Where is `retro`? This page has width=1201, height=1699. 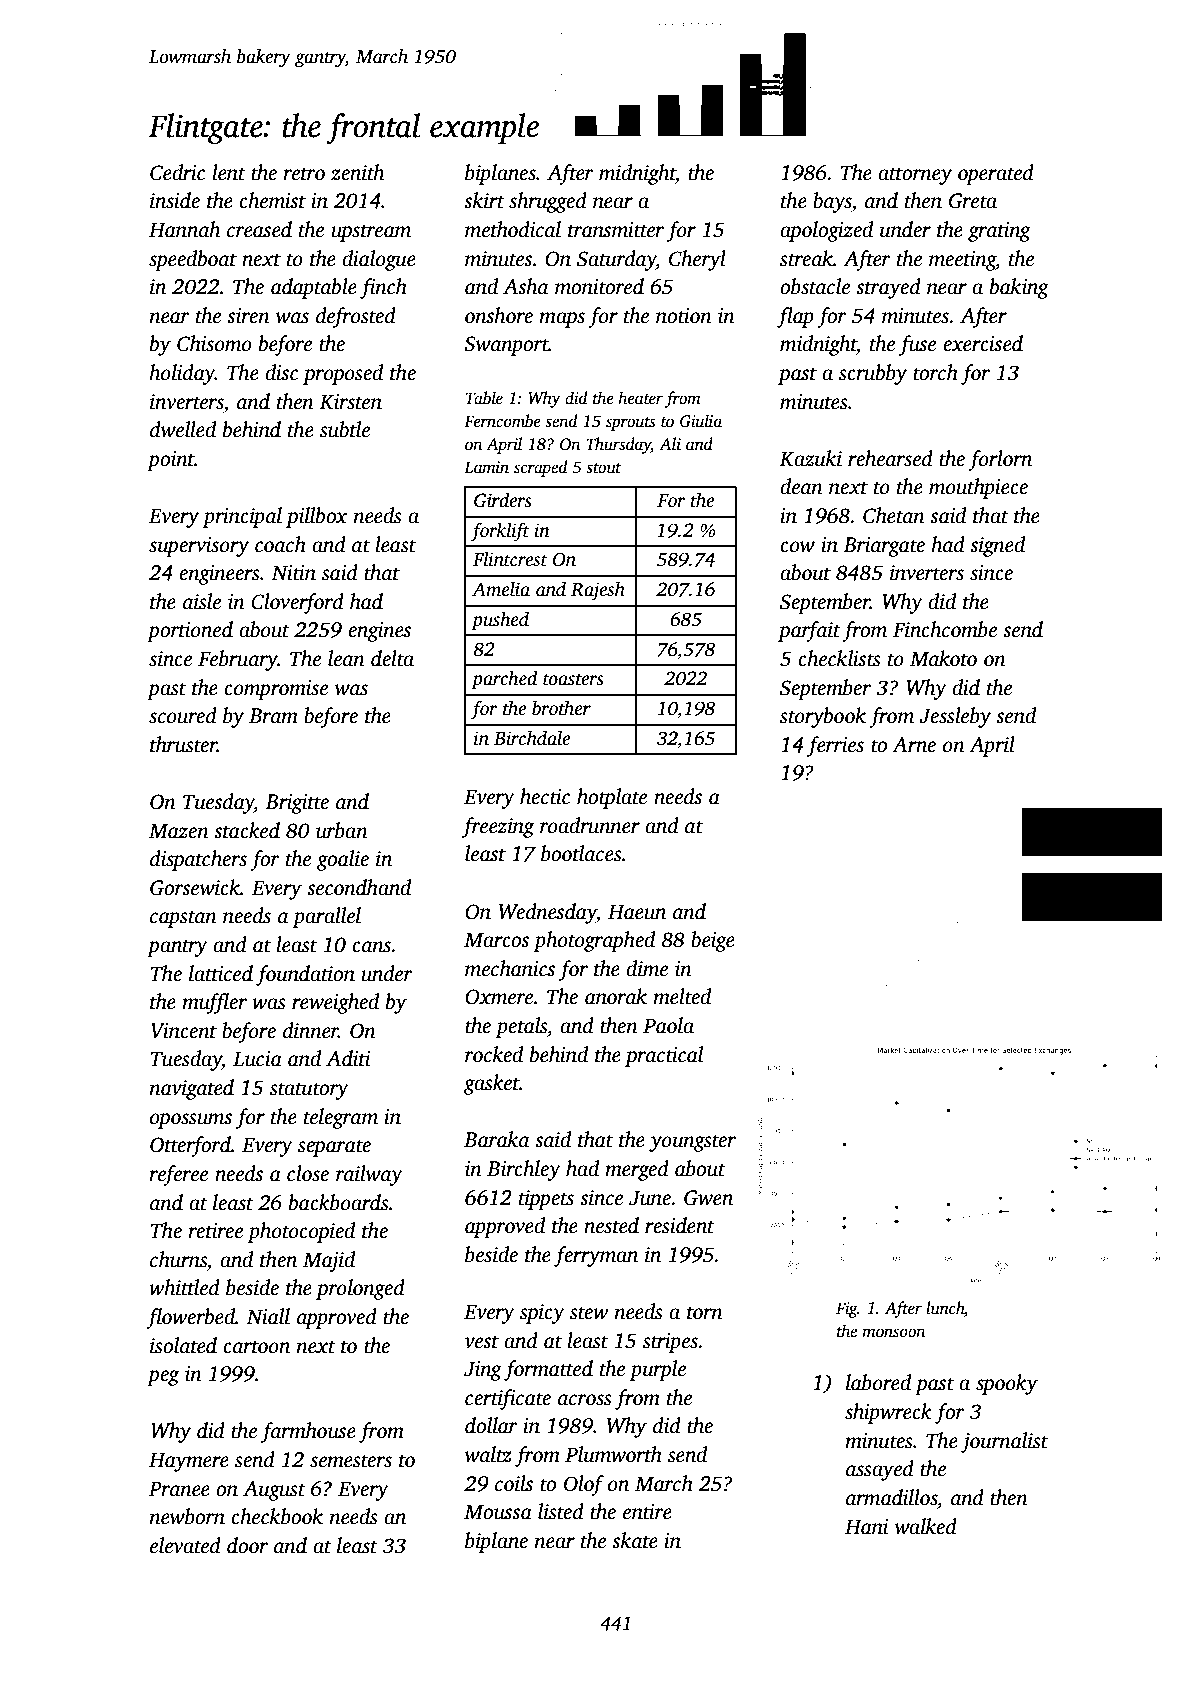 retro is located at coordinates (304, 174).
